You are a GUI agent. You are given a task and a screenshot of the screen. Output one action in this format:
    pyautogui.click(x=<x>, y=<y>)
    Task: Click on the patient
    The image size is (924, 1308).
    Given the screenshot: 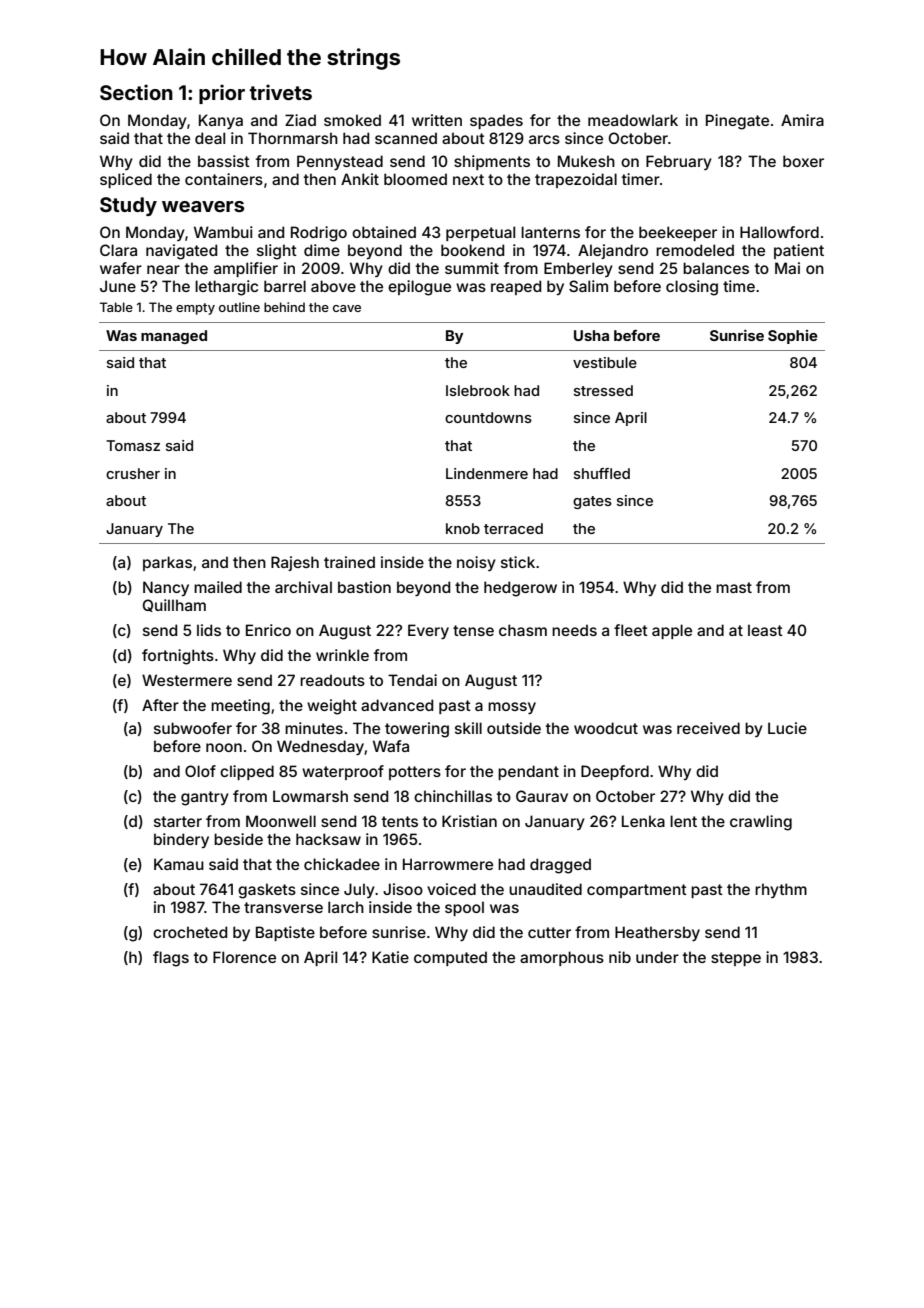 What is the action you would take?
    pyautogui.click(x=799, y=251)
